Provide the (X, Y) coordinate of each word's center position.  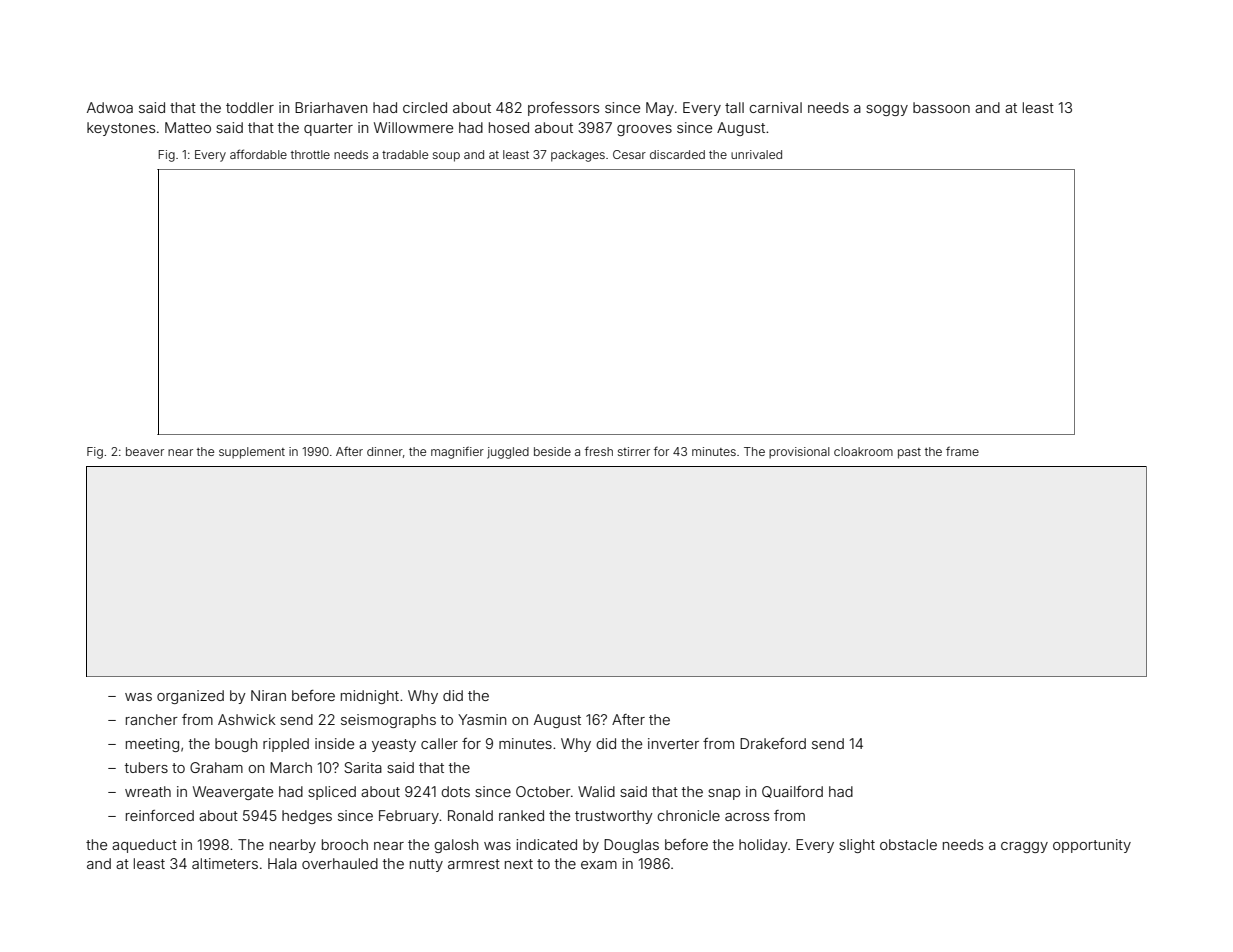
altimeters (225, 863)
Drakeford (773, 743)
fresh (599, 451)
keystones (121, 129)
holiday (763, 846)
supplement (252, 453)
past (909, 453)
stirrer (634, 451)
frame (962, 451)
